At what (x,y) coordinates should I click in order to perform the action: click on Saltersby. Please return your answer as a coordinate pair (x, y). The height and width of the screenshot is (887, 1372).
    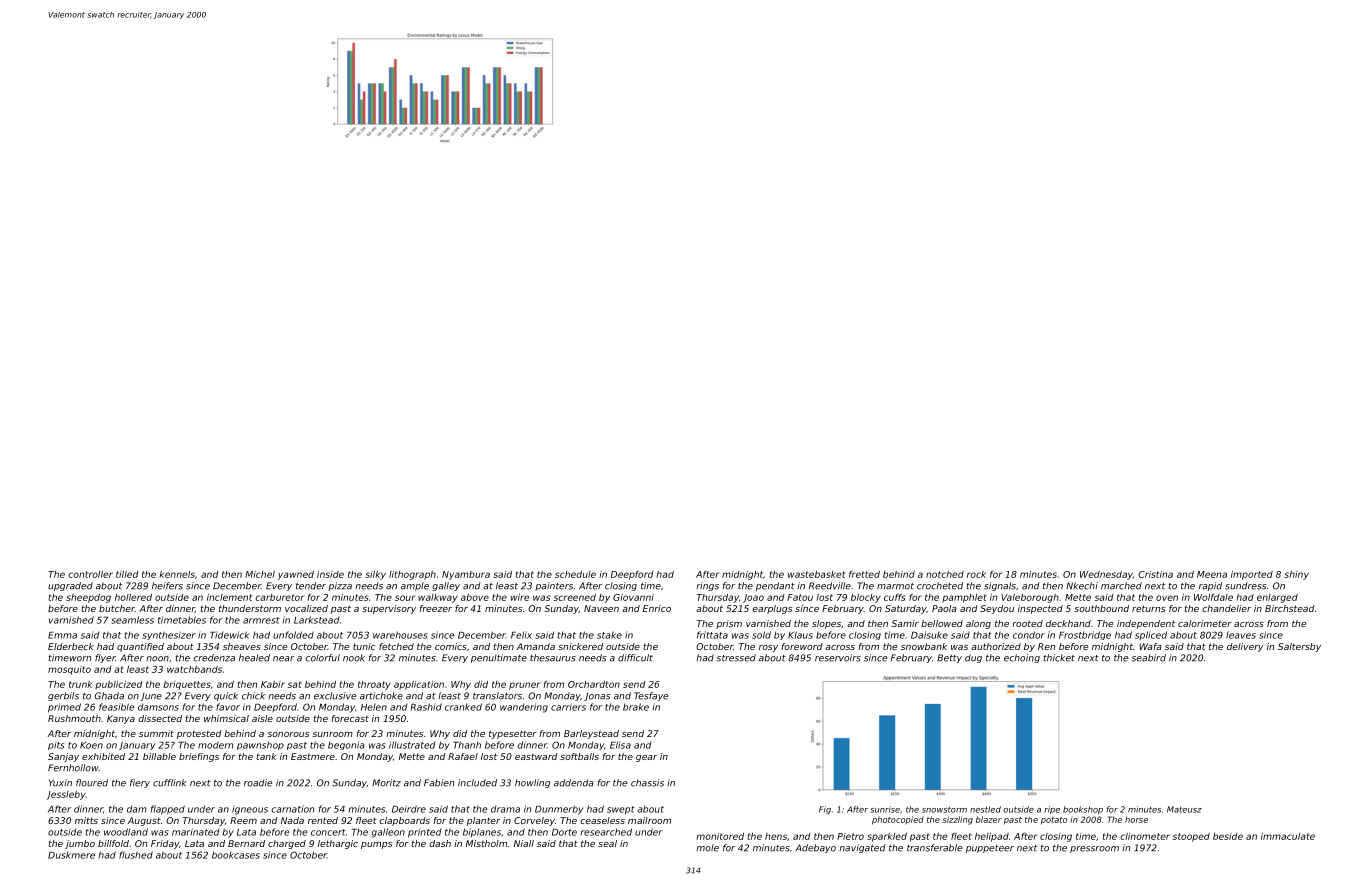
    Looking at the image, I should click on (1299, 647).
